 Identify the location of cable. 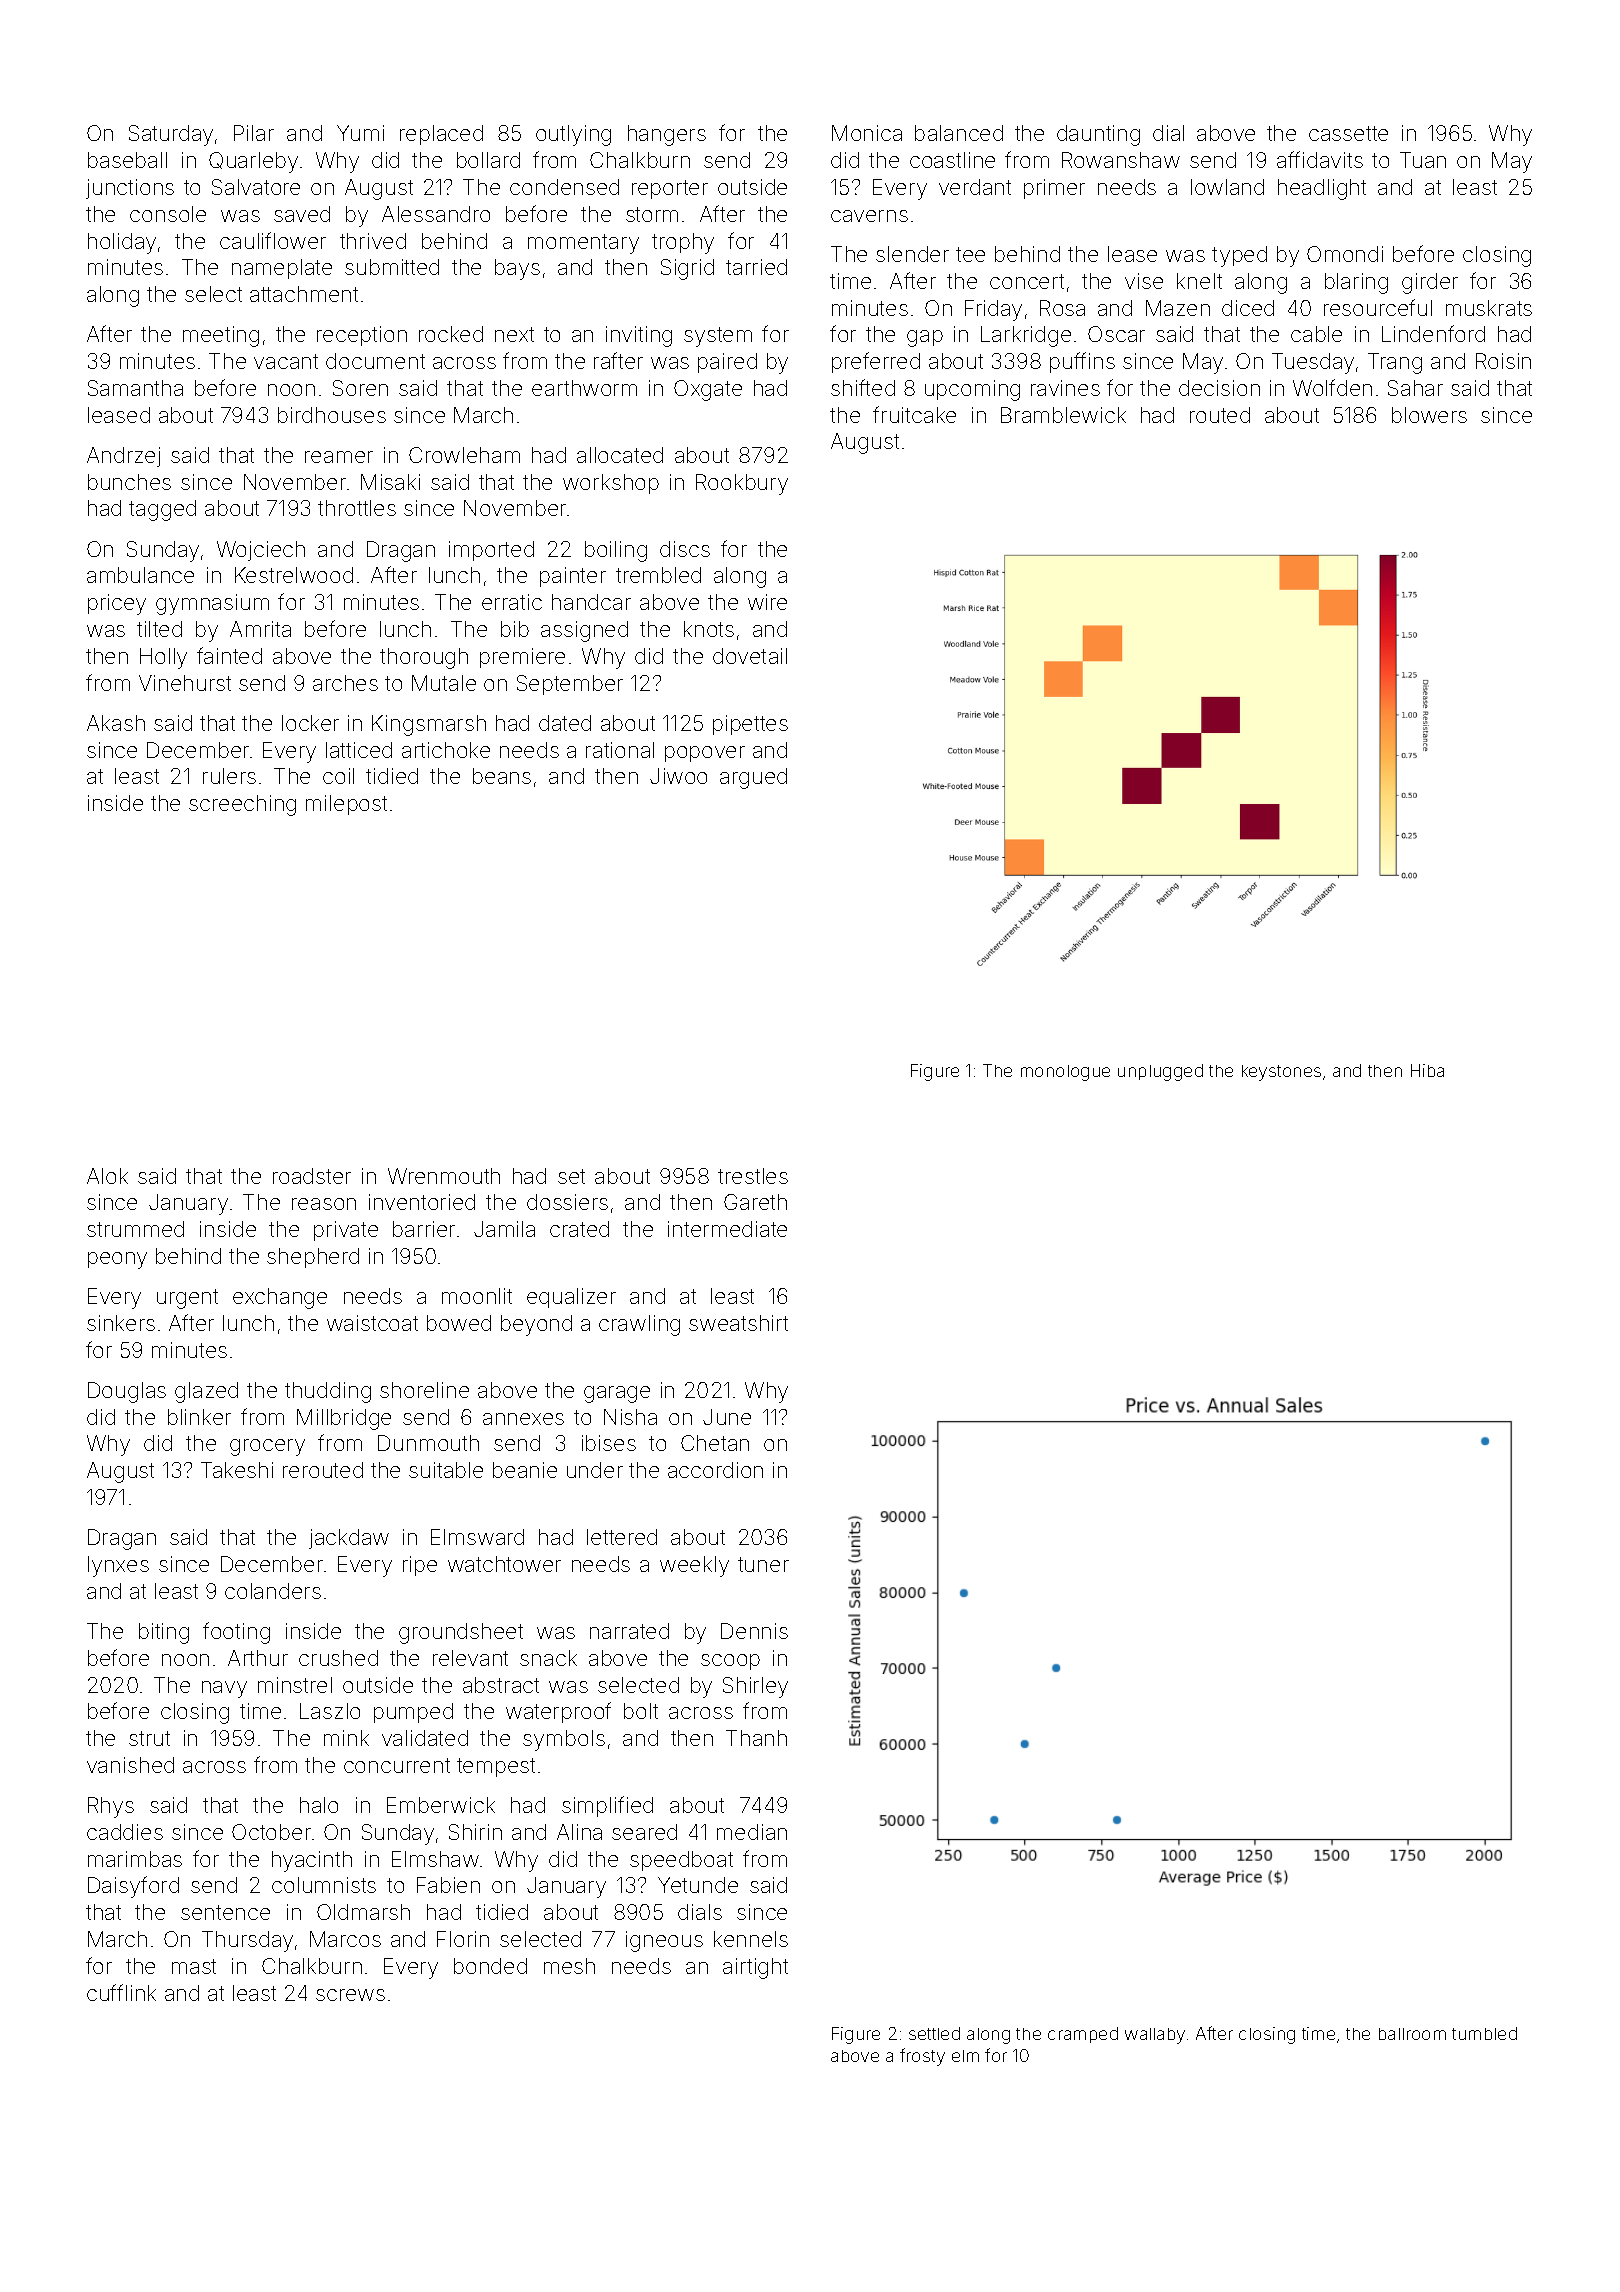
(1316, 334).
